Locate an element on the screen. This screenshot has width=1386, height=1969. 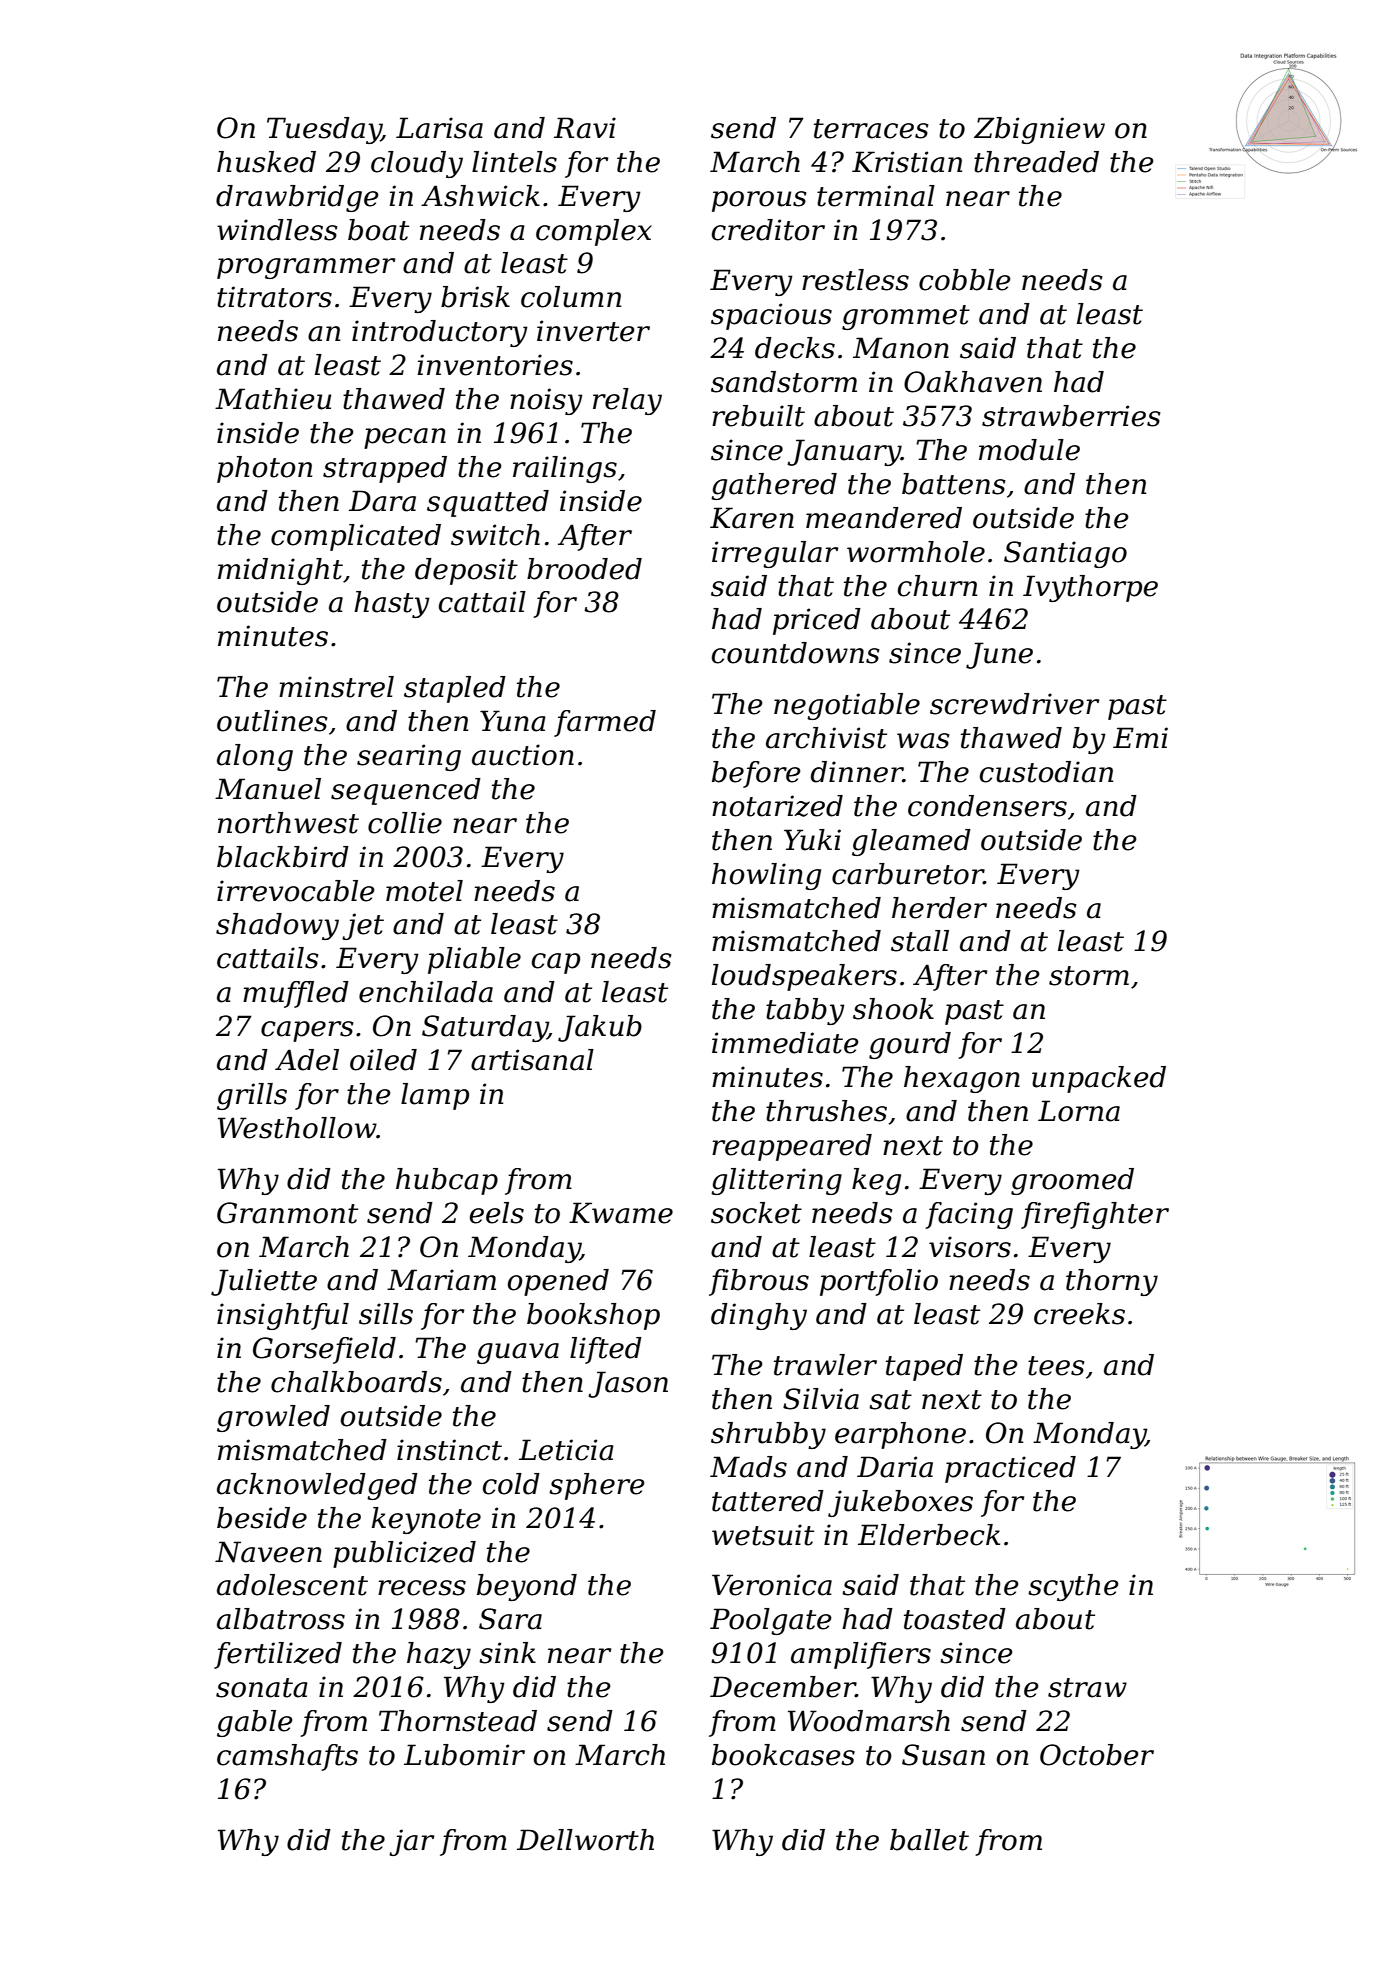
drawbridge is located at coordinates (297, 198).
